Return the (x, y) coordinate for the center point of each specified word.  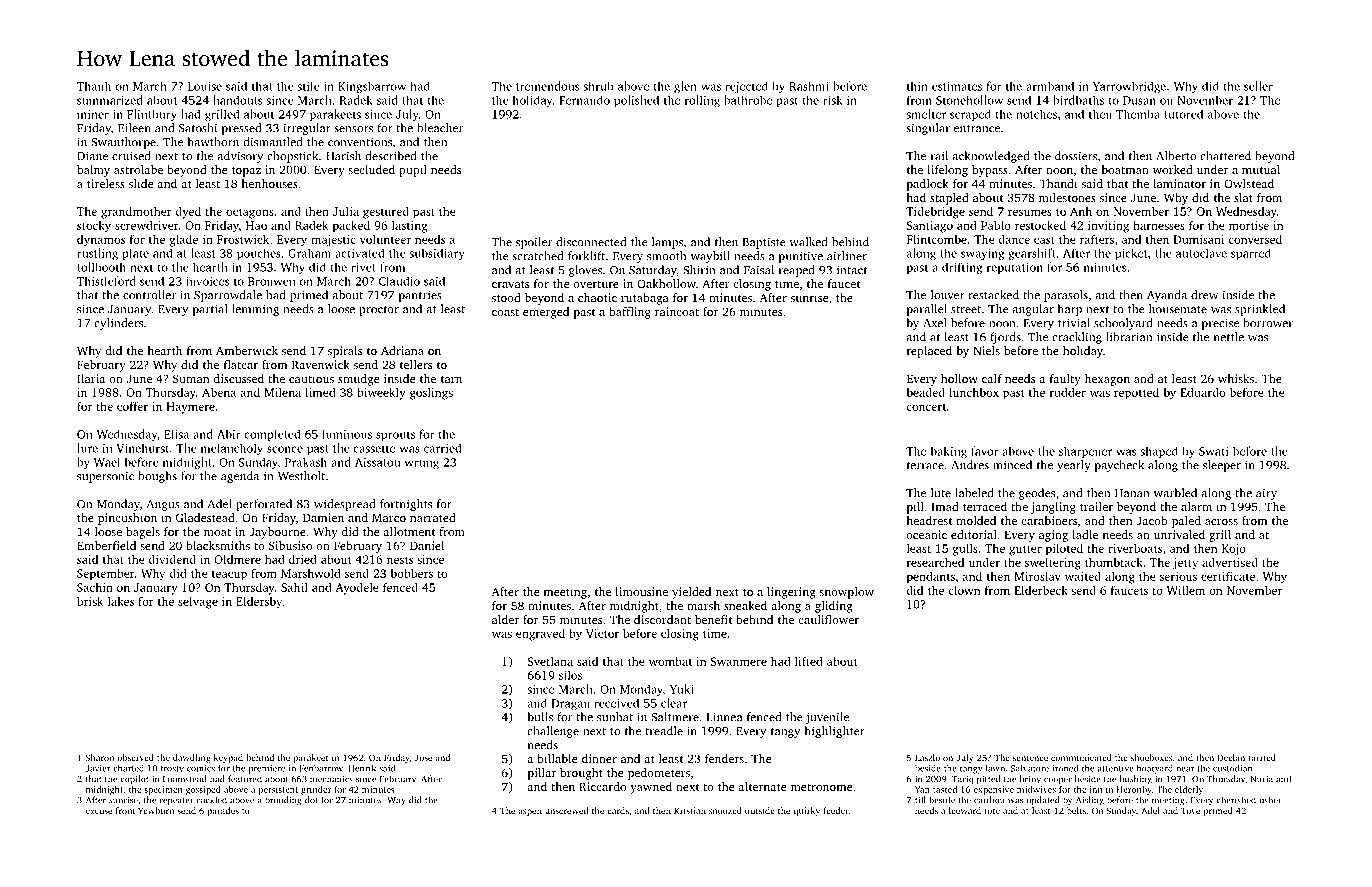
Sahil (294, 587)
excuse (99, 811)
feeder (836, 810)
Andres (970, 465)
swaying (982, 255)
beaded (925, 392)
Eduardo (1202, 392)
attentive (1115, 768)
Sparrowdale (228, 296)
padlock (928, 185)
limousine (641, 591)
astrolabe (138, 169)
